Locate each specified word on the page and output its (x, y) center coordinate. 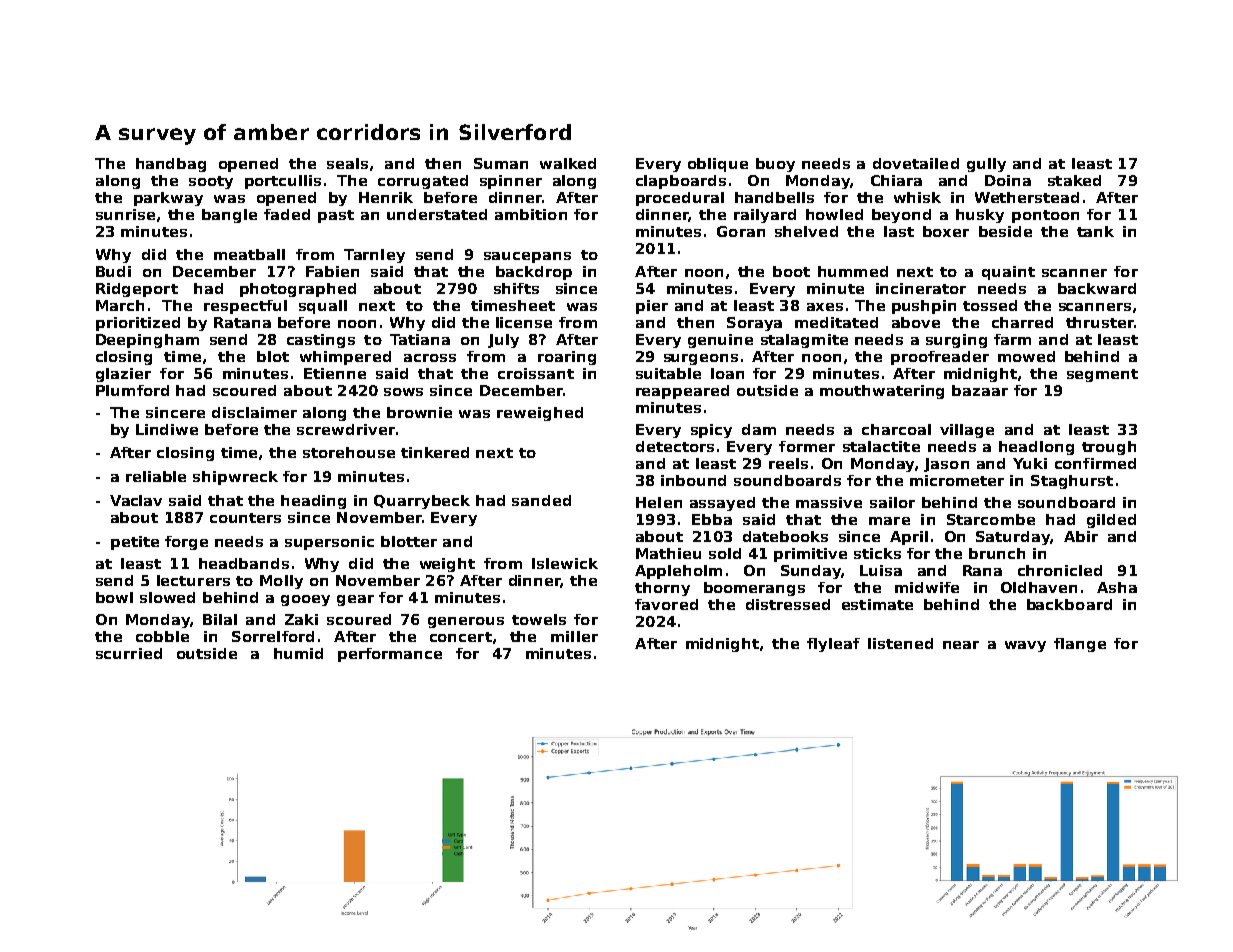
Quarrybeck (422, 502)
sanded (541, 500)
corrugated (423, 182)
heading (313, 502)
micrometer (957, 480)
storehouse (349, 452)
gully (986, 165)
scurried (129, 653)
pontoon (1045, 216)
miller (574, 636)
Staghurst (1072, 482)
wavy (1025, 646)
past (336, 216)
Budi (113, 271)
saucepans (527, 257)
